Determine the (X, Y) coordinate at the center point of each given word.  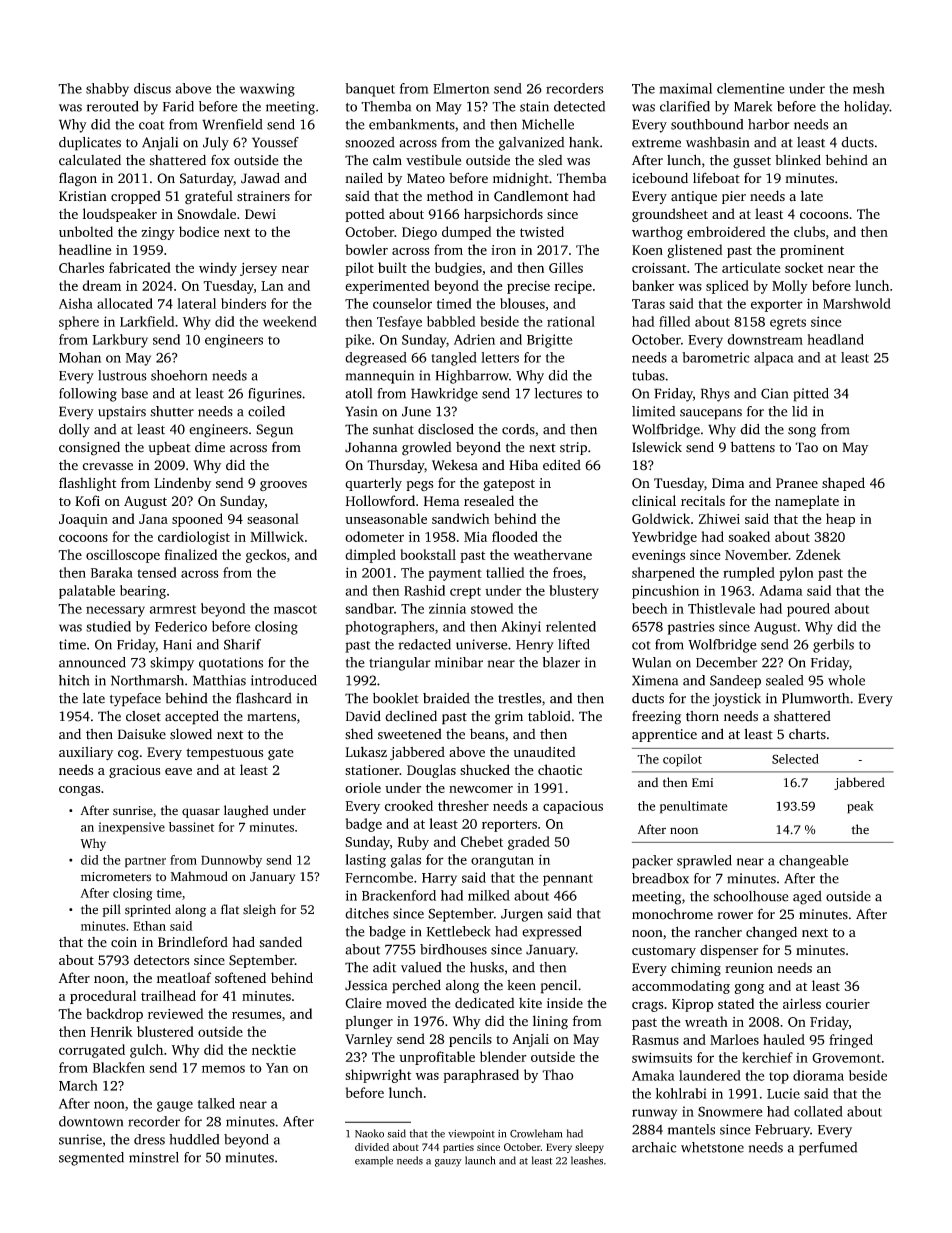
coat (152, 125)
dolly (74, 431)
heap (840, 520)
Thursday (395, 466)
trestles (520, 698)
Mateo (426, 178)
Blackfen (119, 1067)
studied (108, 626)
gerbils (833, 646)
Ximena (655, 680)
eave (178, 771)
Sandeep (735, 682)
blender (503, 1056)
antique (694, 197)
